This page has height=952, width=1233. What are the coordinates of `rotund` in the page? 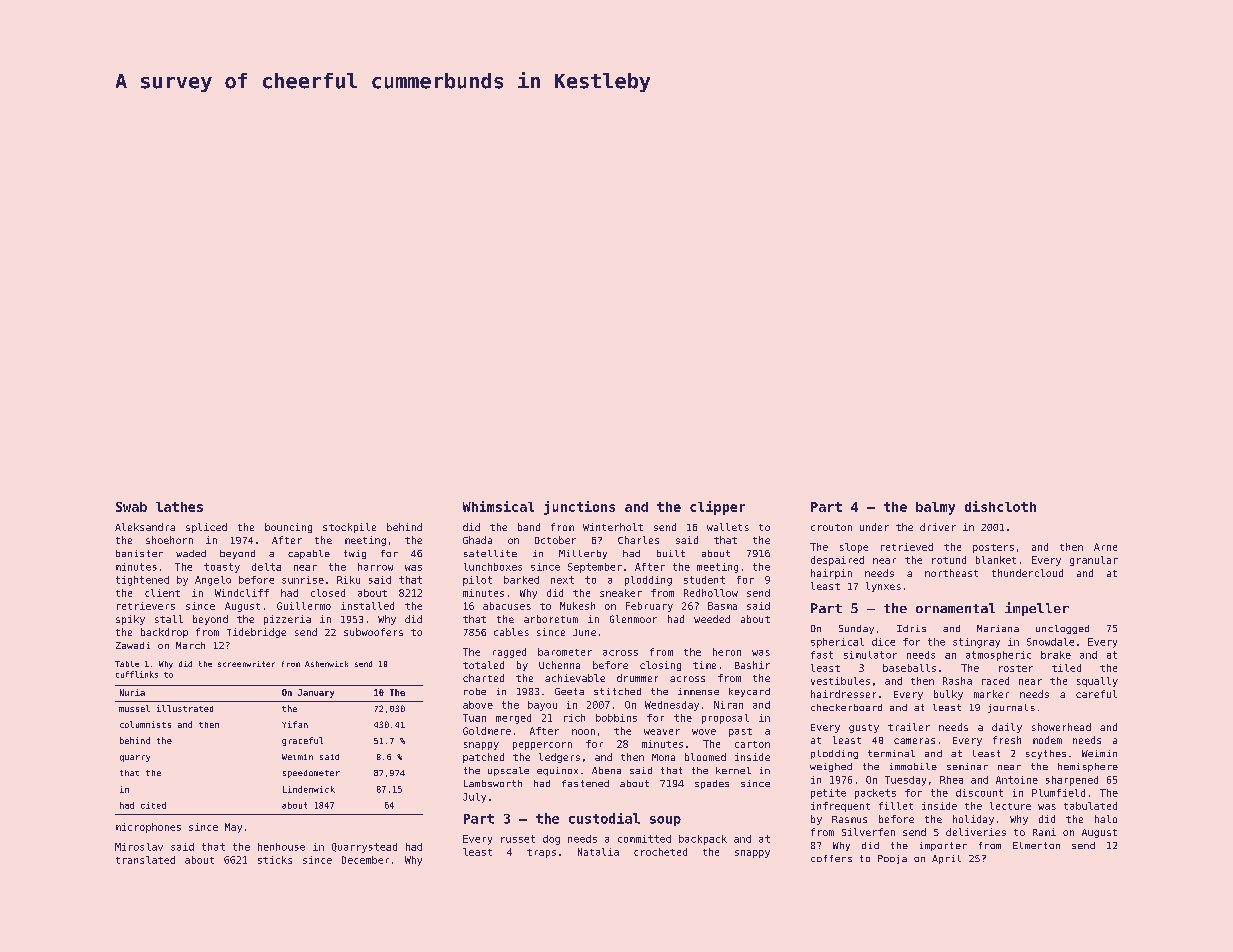 It's located at (949, 560).
